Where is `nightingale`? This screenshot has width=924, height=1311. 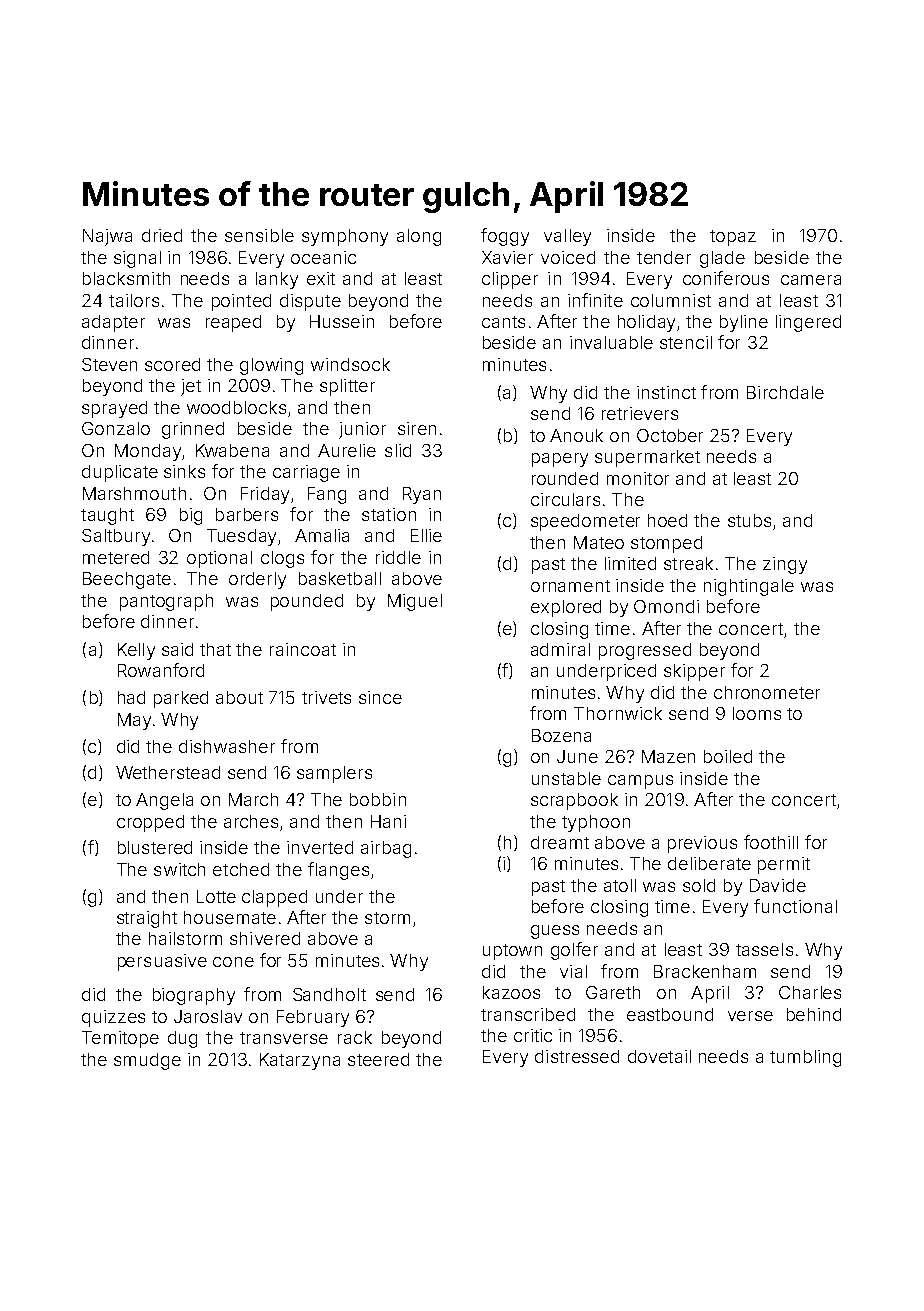
nightingale is located at coordinates (749, 587).
